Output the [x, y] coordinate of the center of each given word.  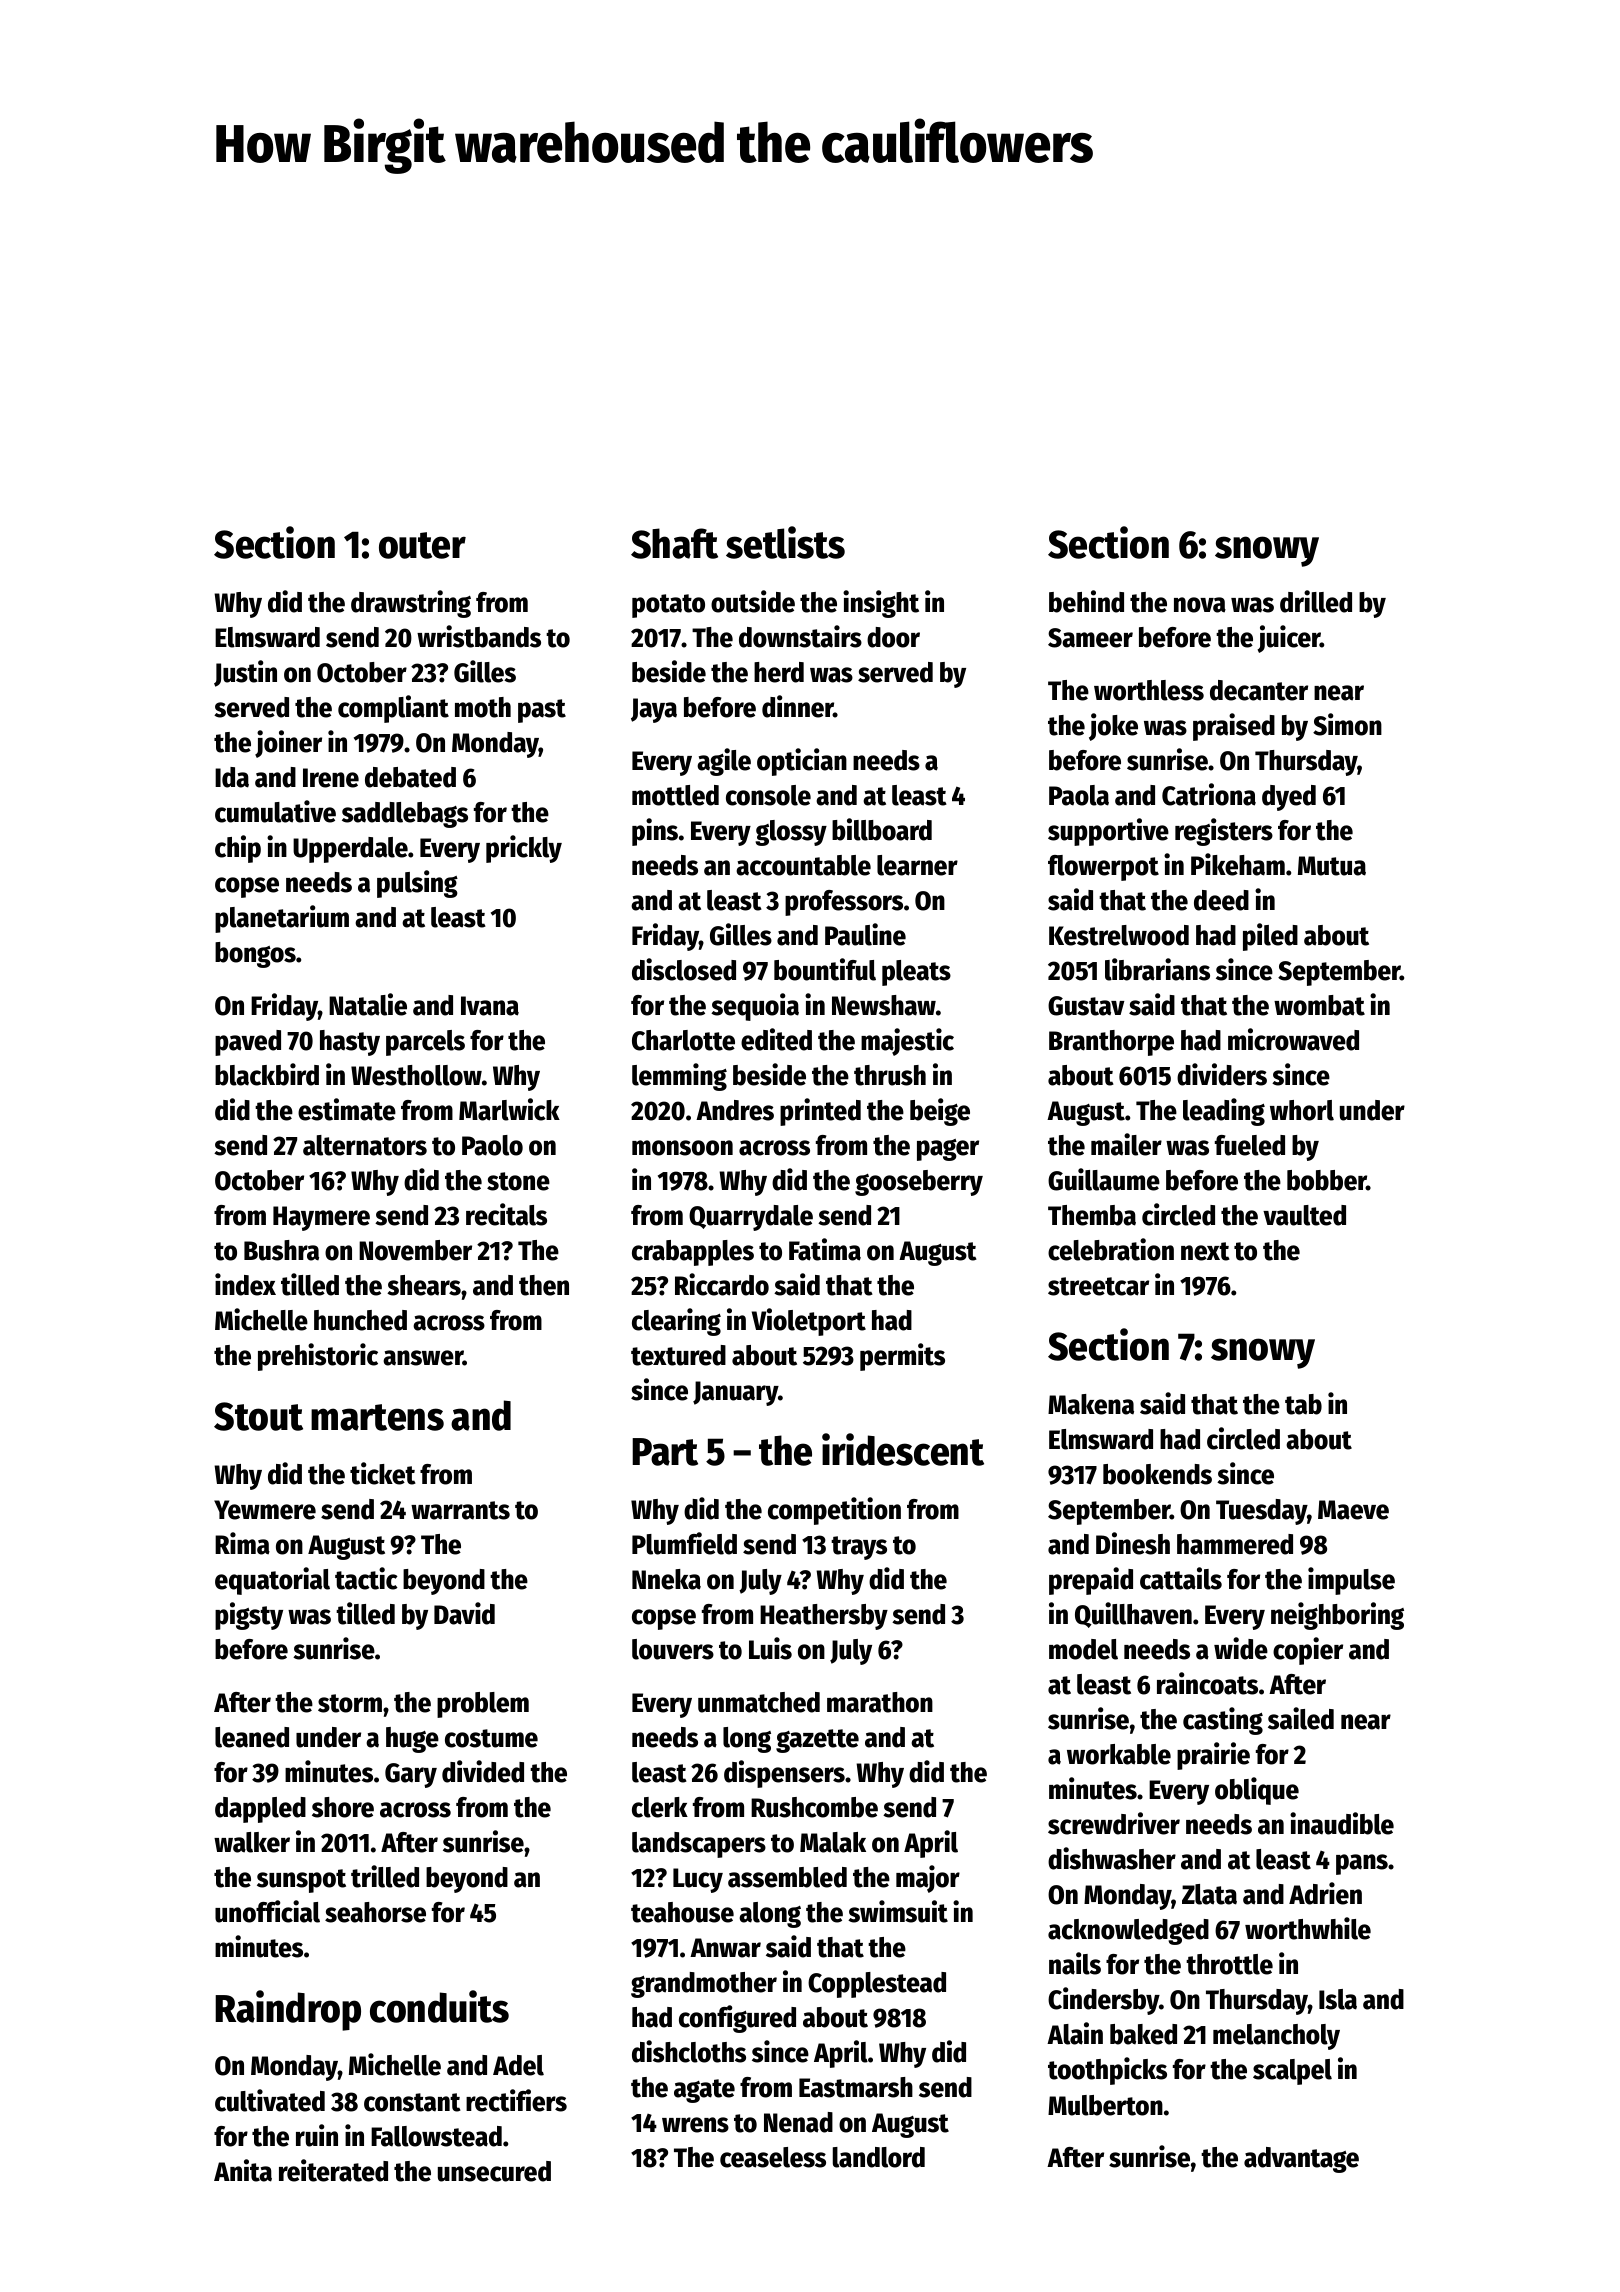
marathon [880, 1702]
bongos [255, 955]
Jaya [654, 710]
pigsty [249, 1616]
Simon [1347, 724]
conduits [439, 2006]
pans [1362, 1864]
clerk [660, 1807]
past [542, 711]
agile [724, 762]
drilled [1316, 601]
